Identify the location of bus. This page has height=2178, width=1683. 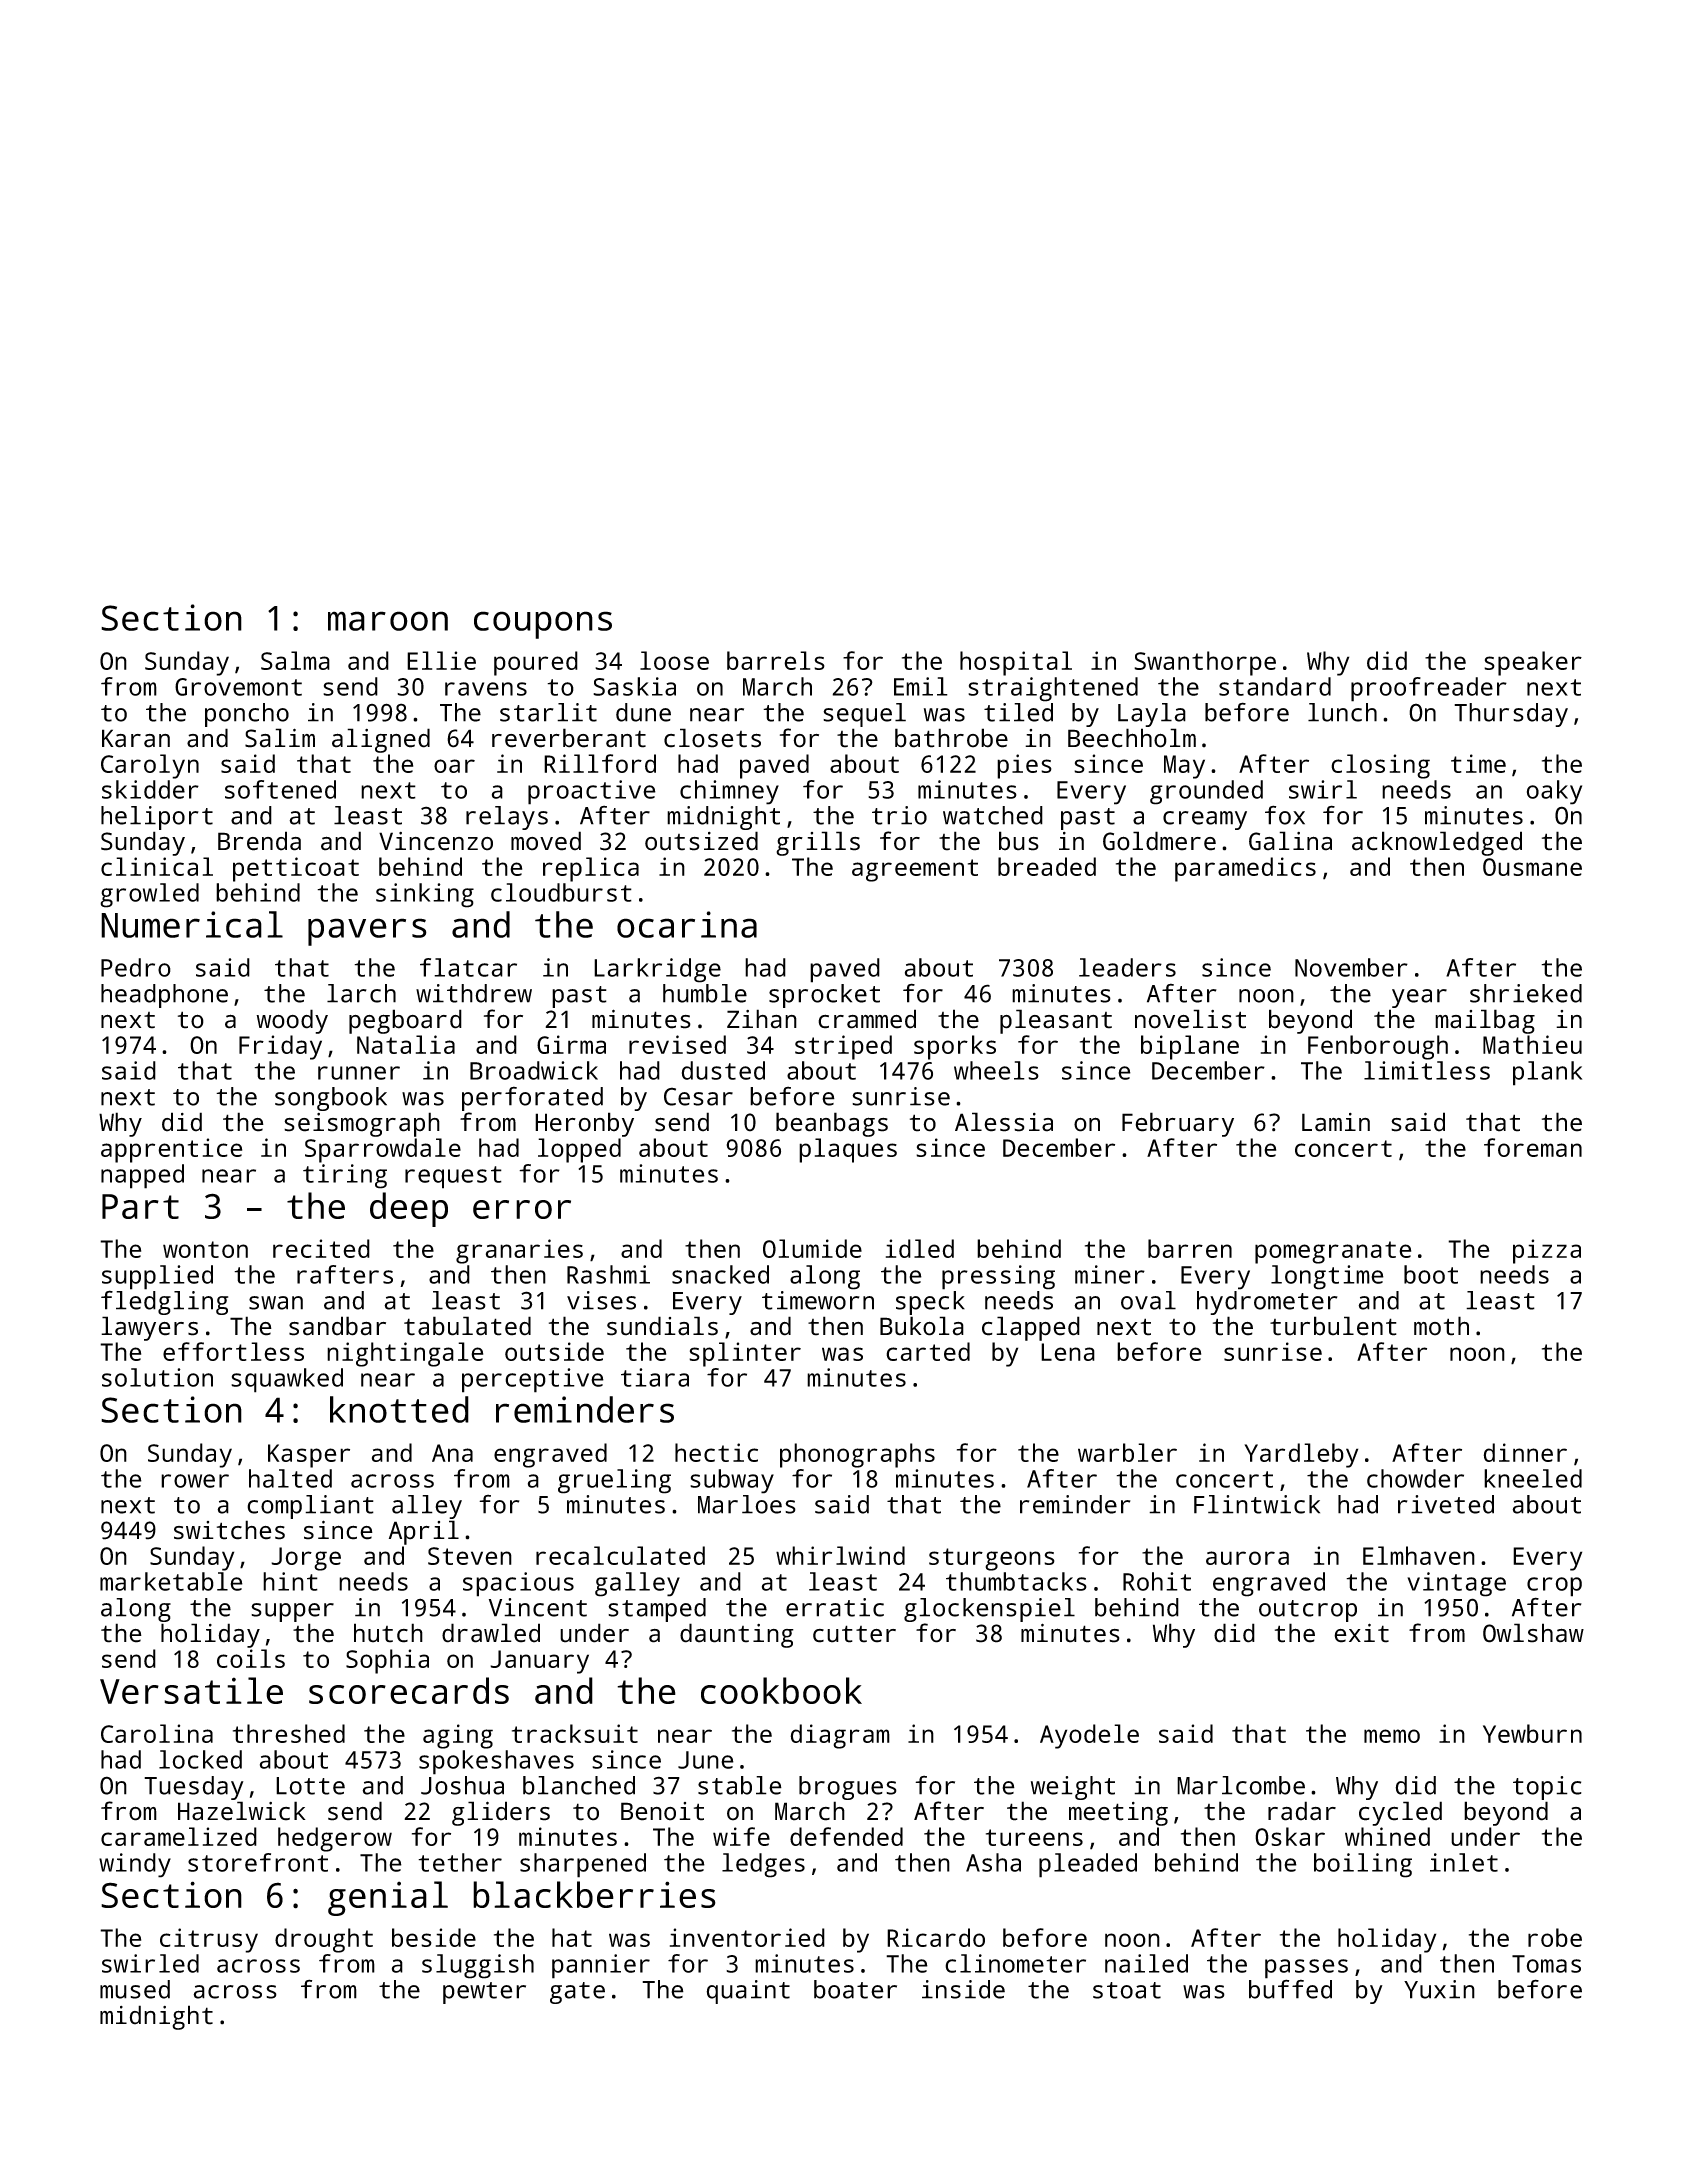
(1019, 841).
